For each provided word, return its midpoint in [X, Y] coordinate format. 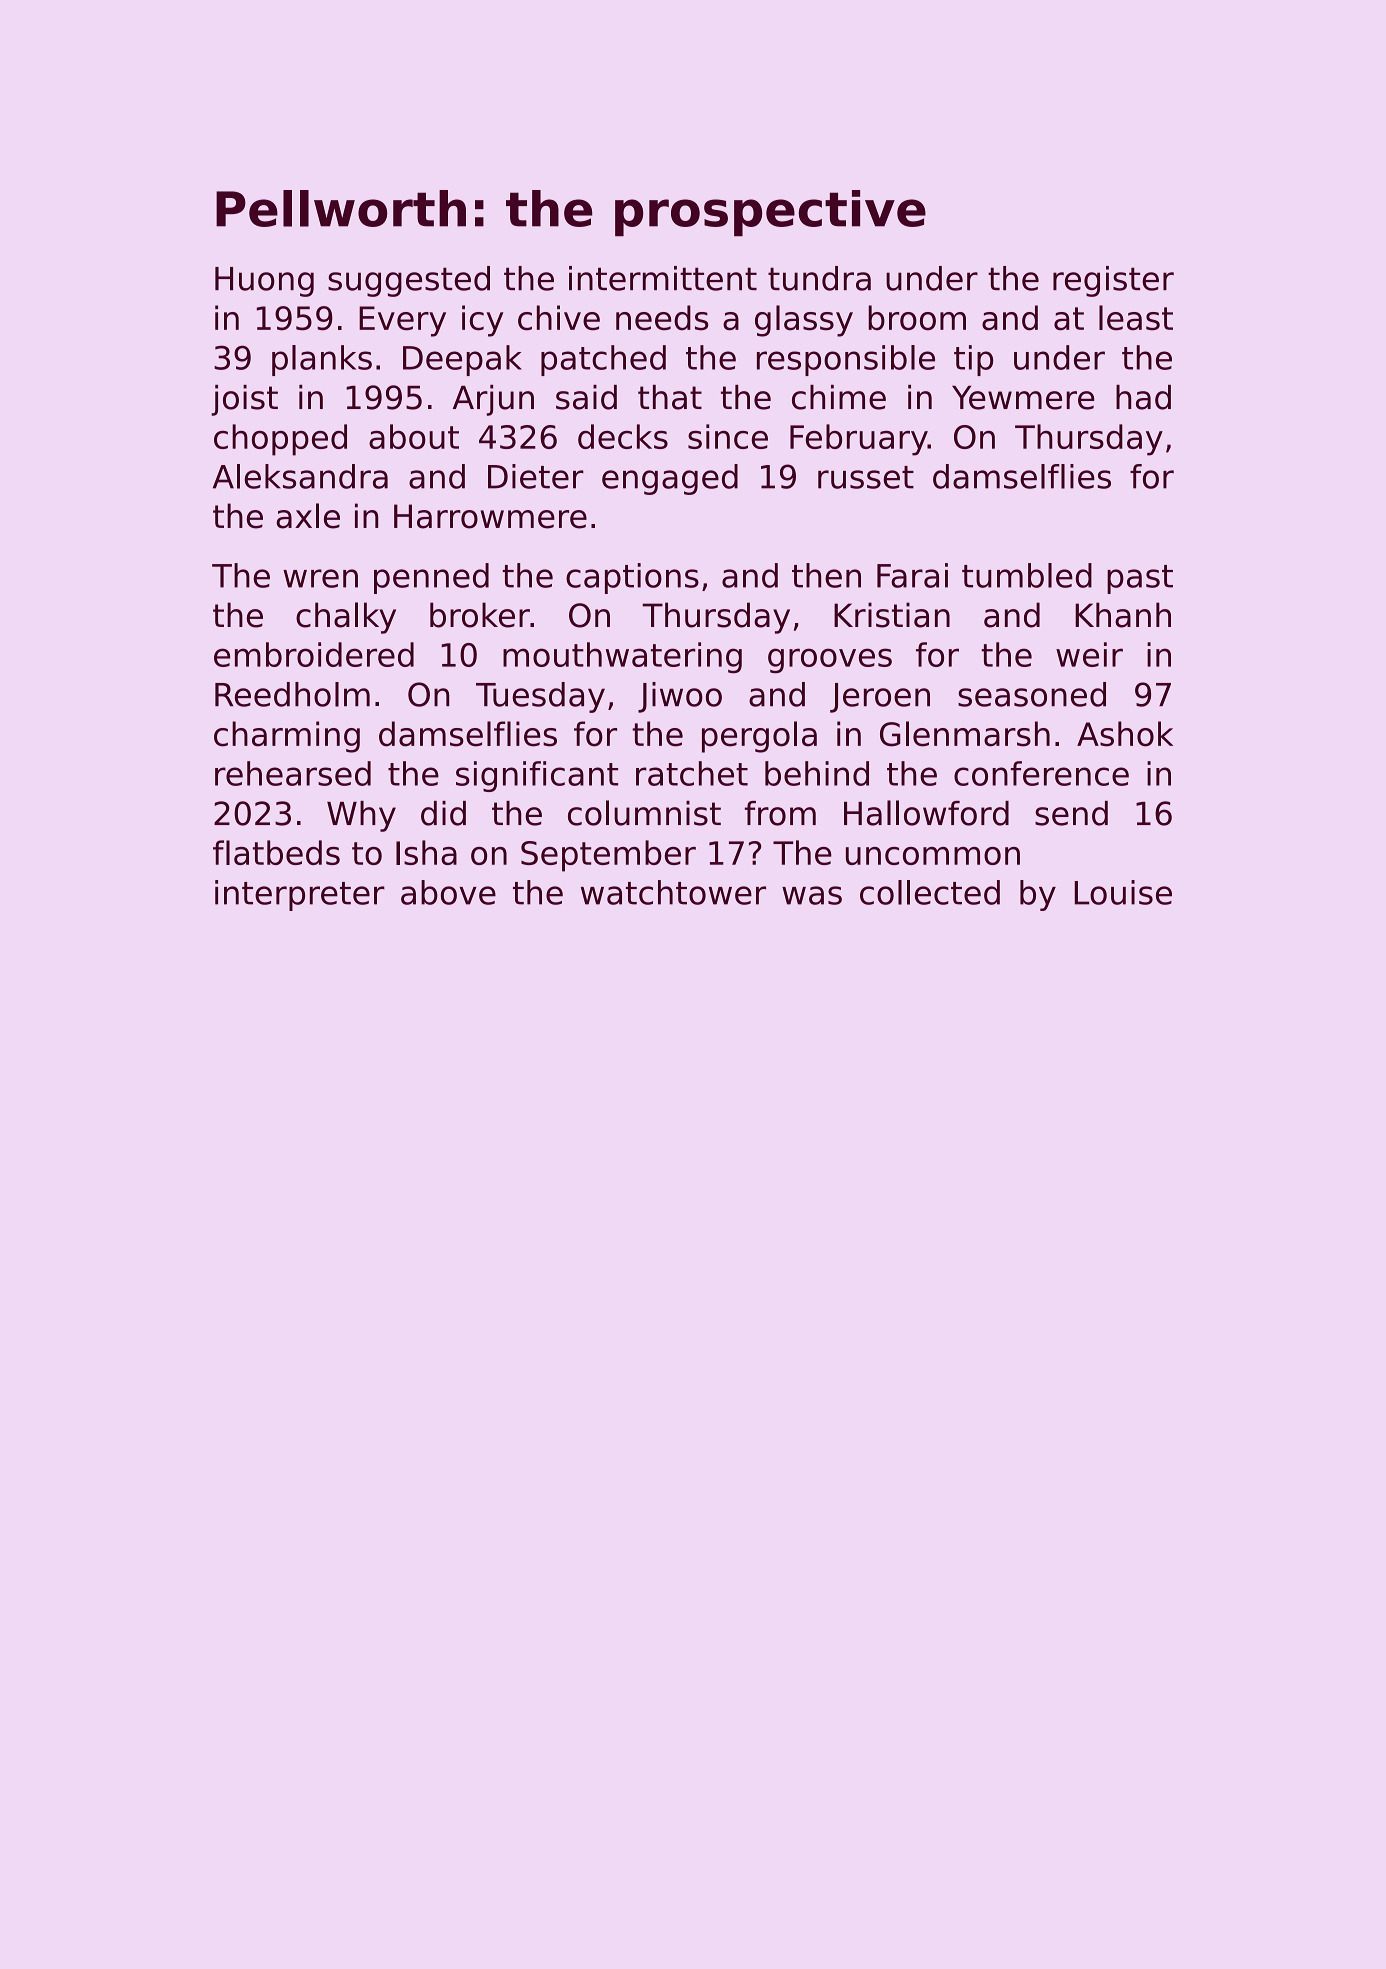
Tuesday [540, 697]
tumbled [1027, 575]
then [826, 575]
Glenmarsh [965, 734]
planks [322, 360]
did [443, 813]
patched [603, 360]
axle [308, 516]
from [780, 813]
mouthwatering [622, 657]
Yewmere [1023, 398]
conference [1041, 773]
